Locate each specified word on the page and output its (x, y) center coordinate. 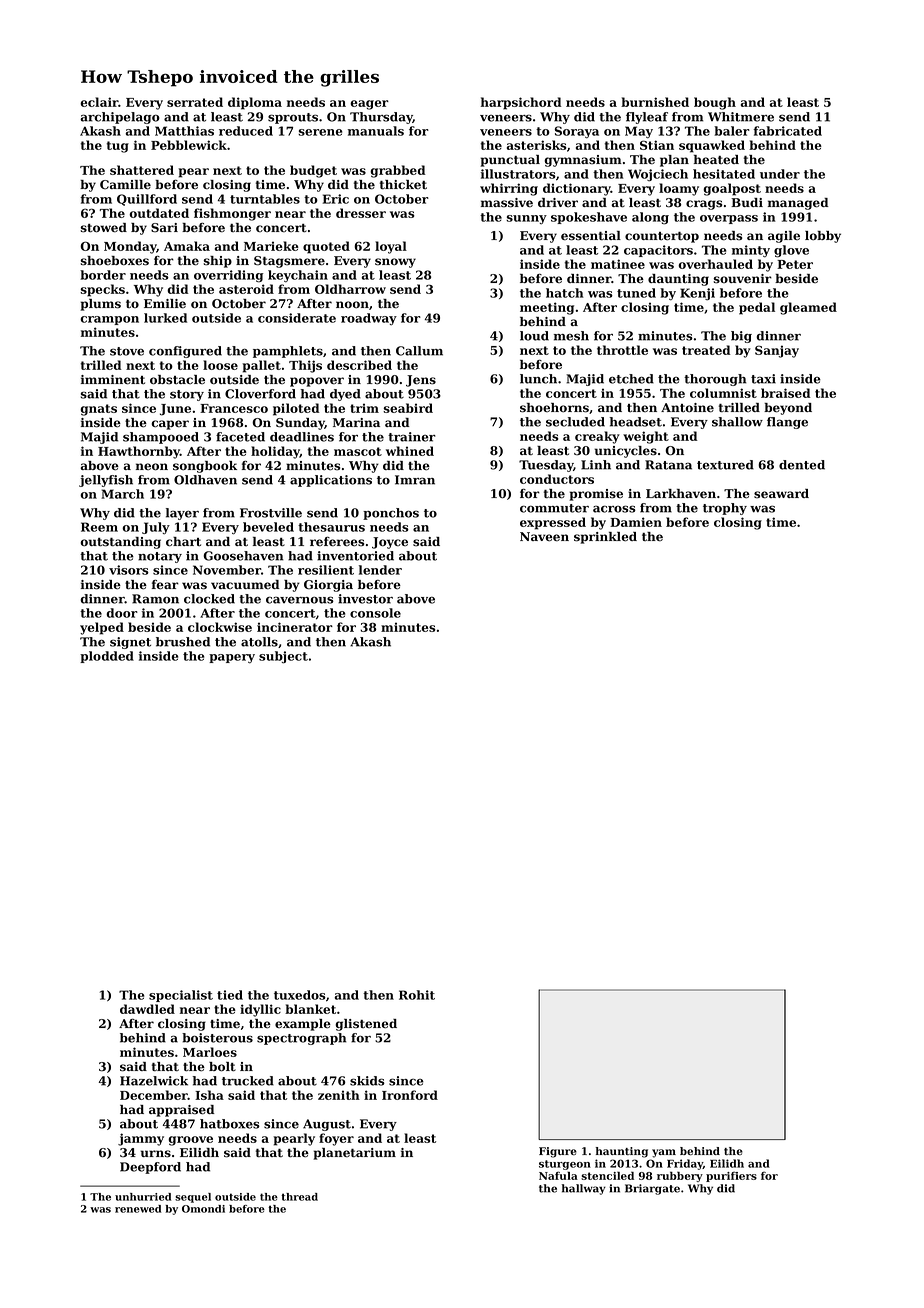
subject (283, 657)
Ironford (410, 1095)
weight (646, 437)
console (375, 613)
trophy (725, 509)
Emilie (165, 304)
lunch (538, 379)
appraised (181, 1111)
